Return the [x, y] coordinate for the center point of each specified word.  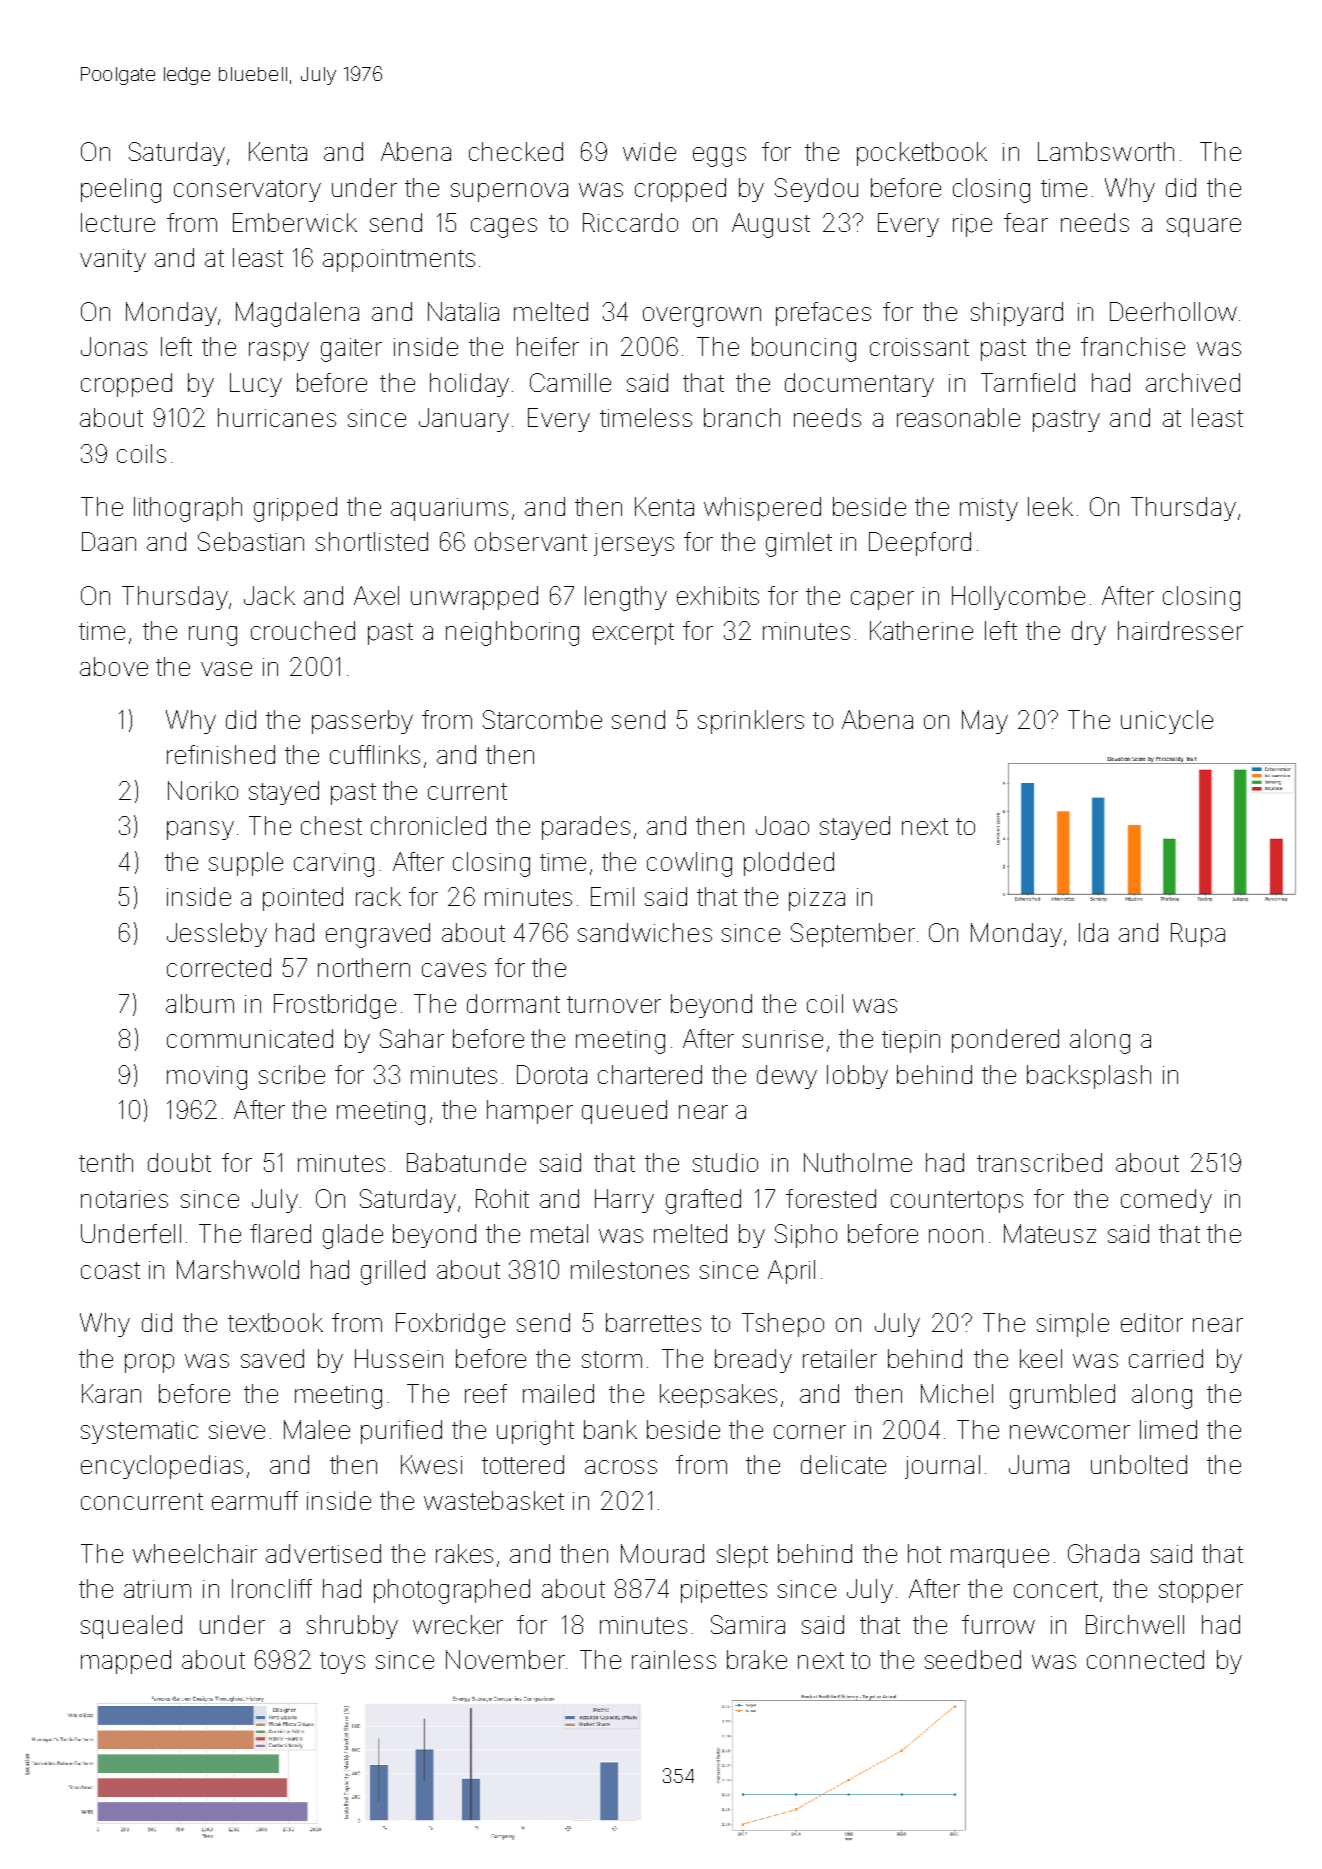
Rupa [1198, 935]
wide [649, 151]
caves [454, 970]
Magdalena [297, 314]
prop [149, 1363]
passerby [362, 722]
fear [1026, 222]
